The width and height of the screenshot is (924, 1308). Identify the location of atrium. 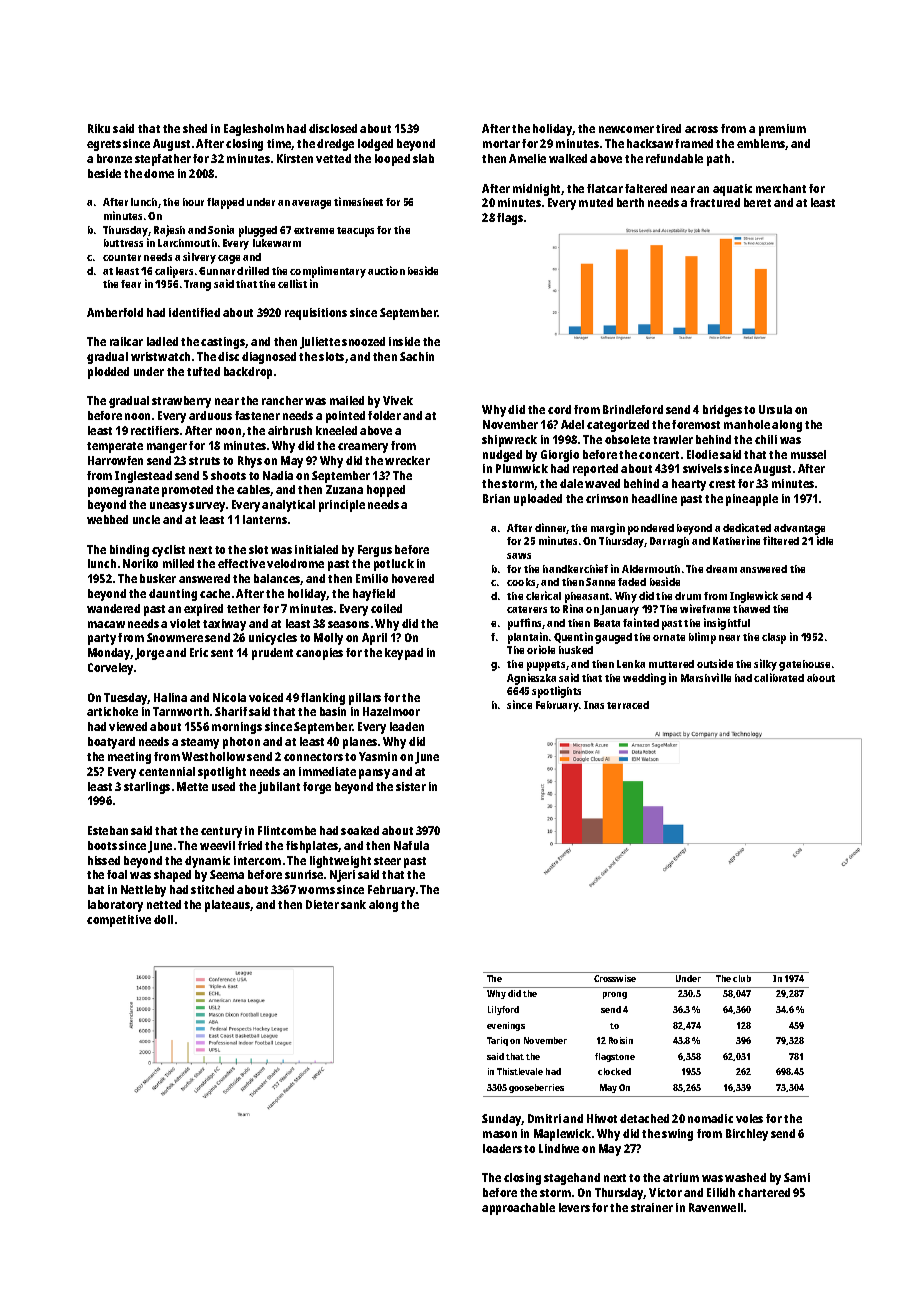
(681, 1177).
